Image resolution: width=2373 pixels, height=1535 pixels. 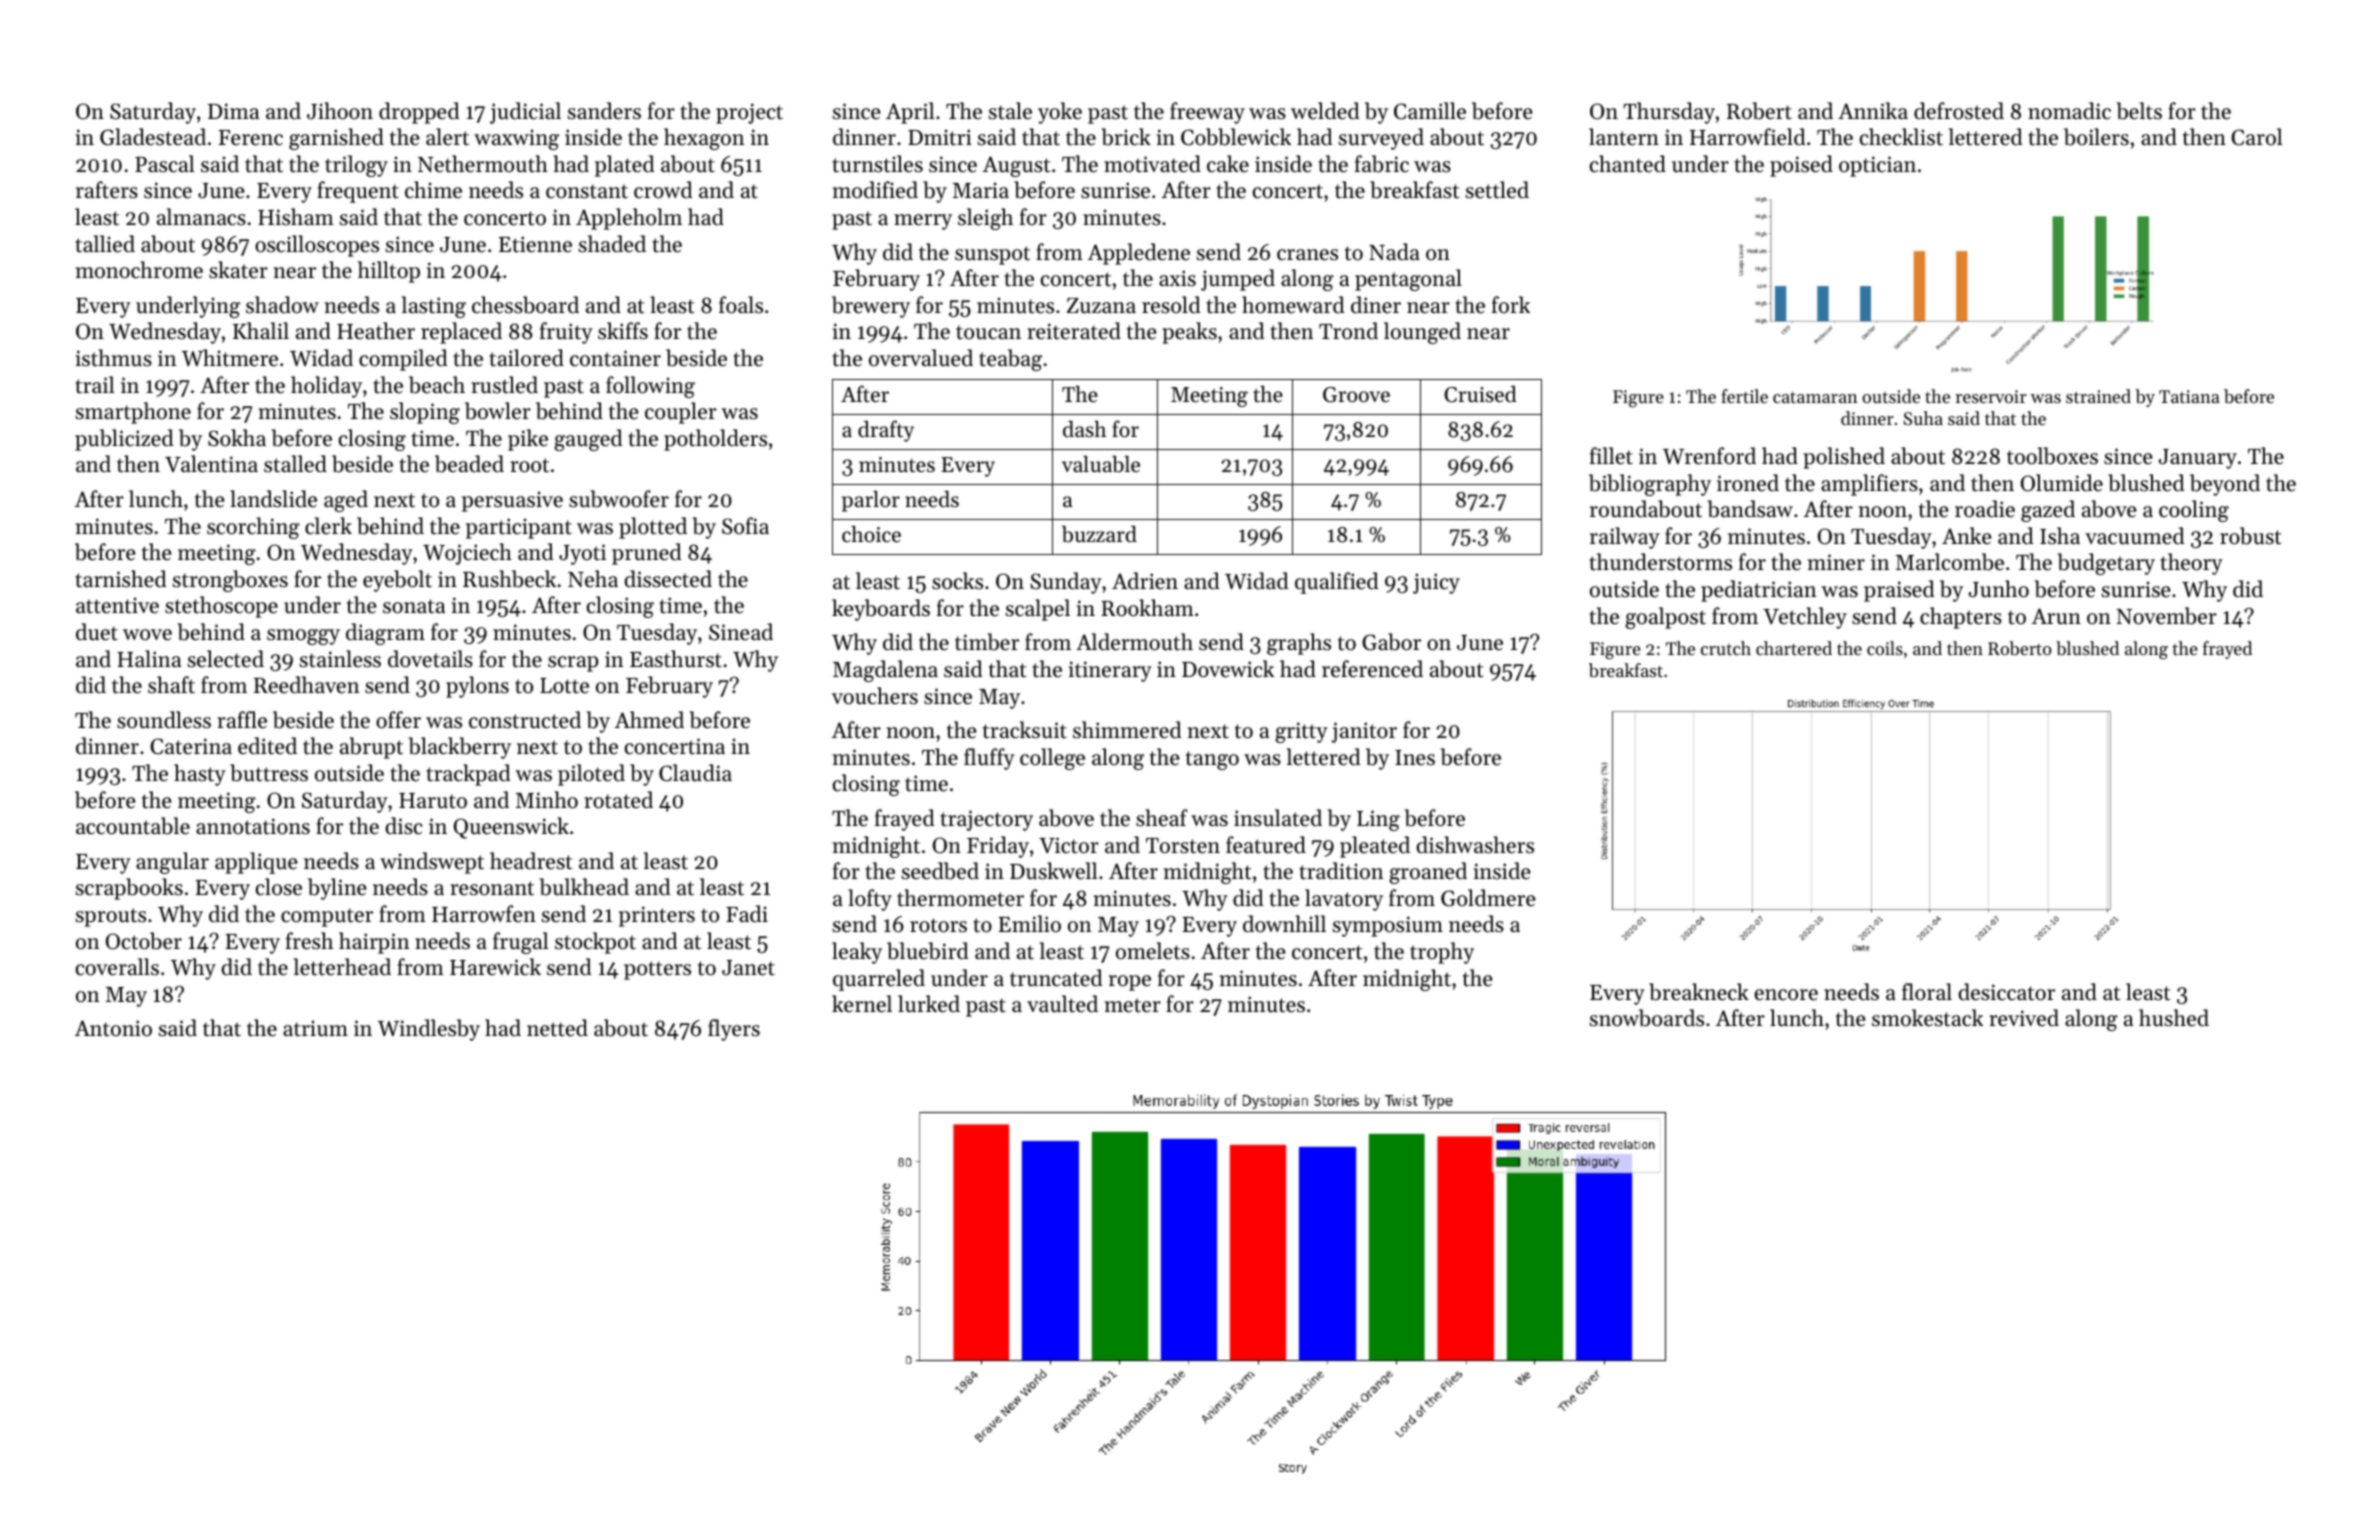 What do you see at coordinates (419, 113) in the screenshot?
I see `dropped` at bounding box center [419, 113].
